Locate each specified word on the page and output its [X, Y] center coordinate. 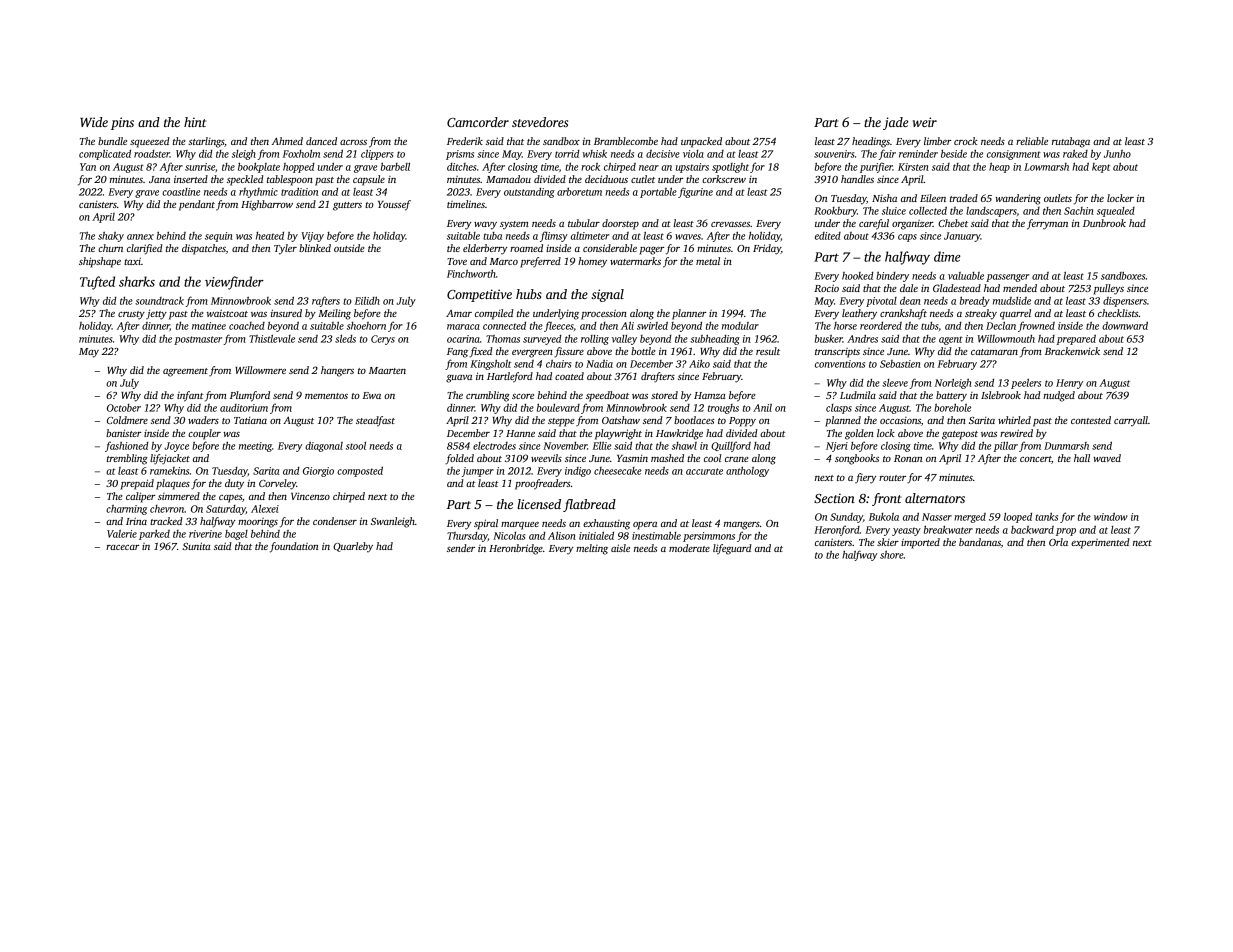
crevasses [730, 224]
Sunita [196, 546]
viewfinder [234, 283]
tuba [492, 236]
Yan [88, 167]
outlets [1058, 198]
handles [857, 179]
